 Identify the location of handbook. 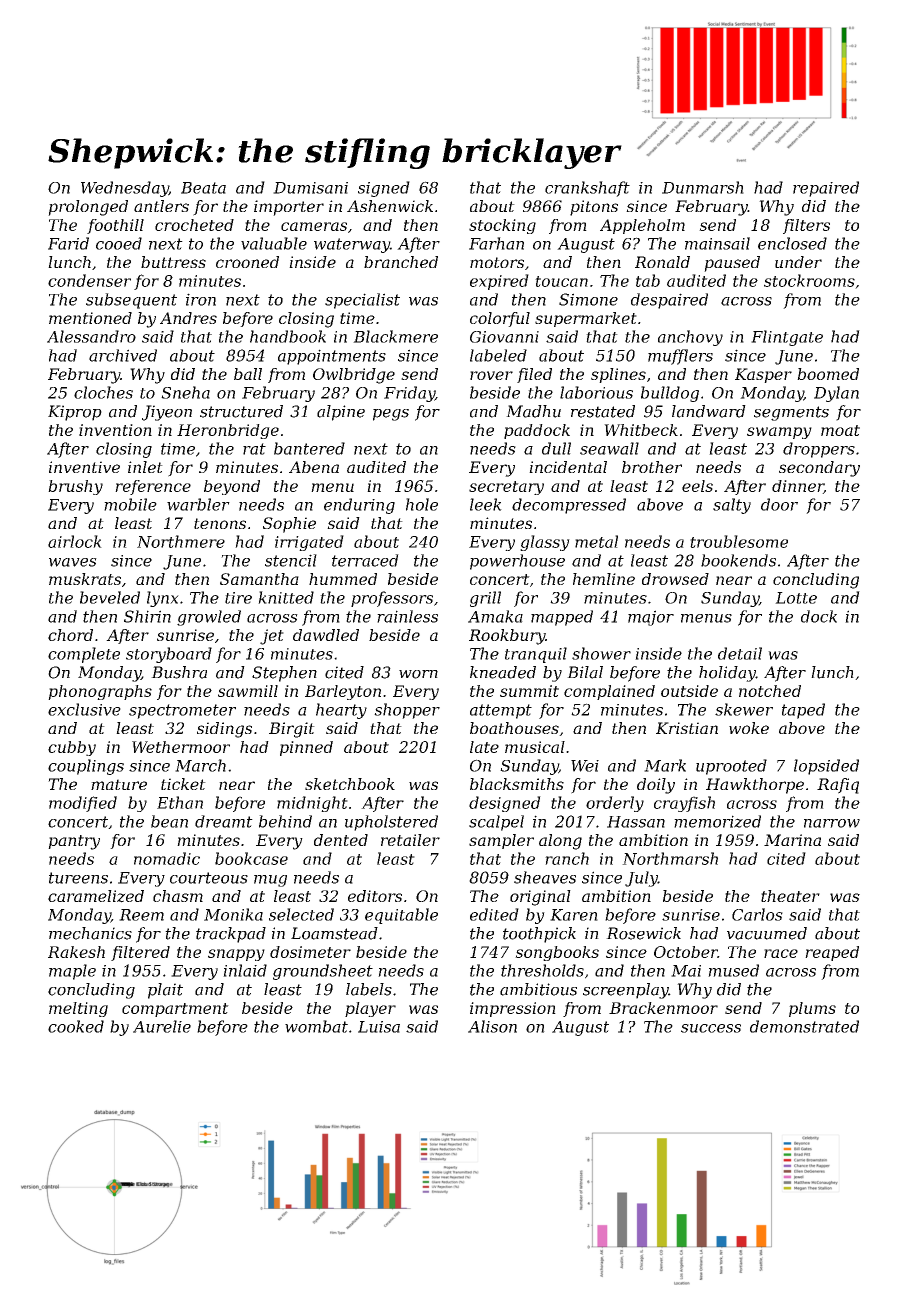
(288, 336).
